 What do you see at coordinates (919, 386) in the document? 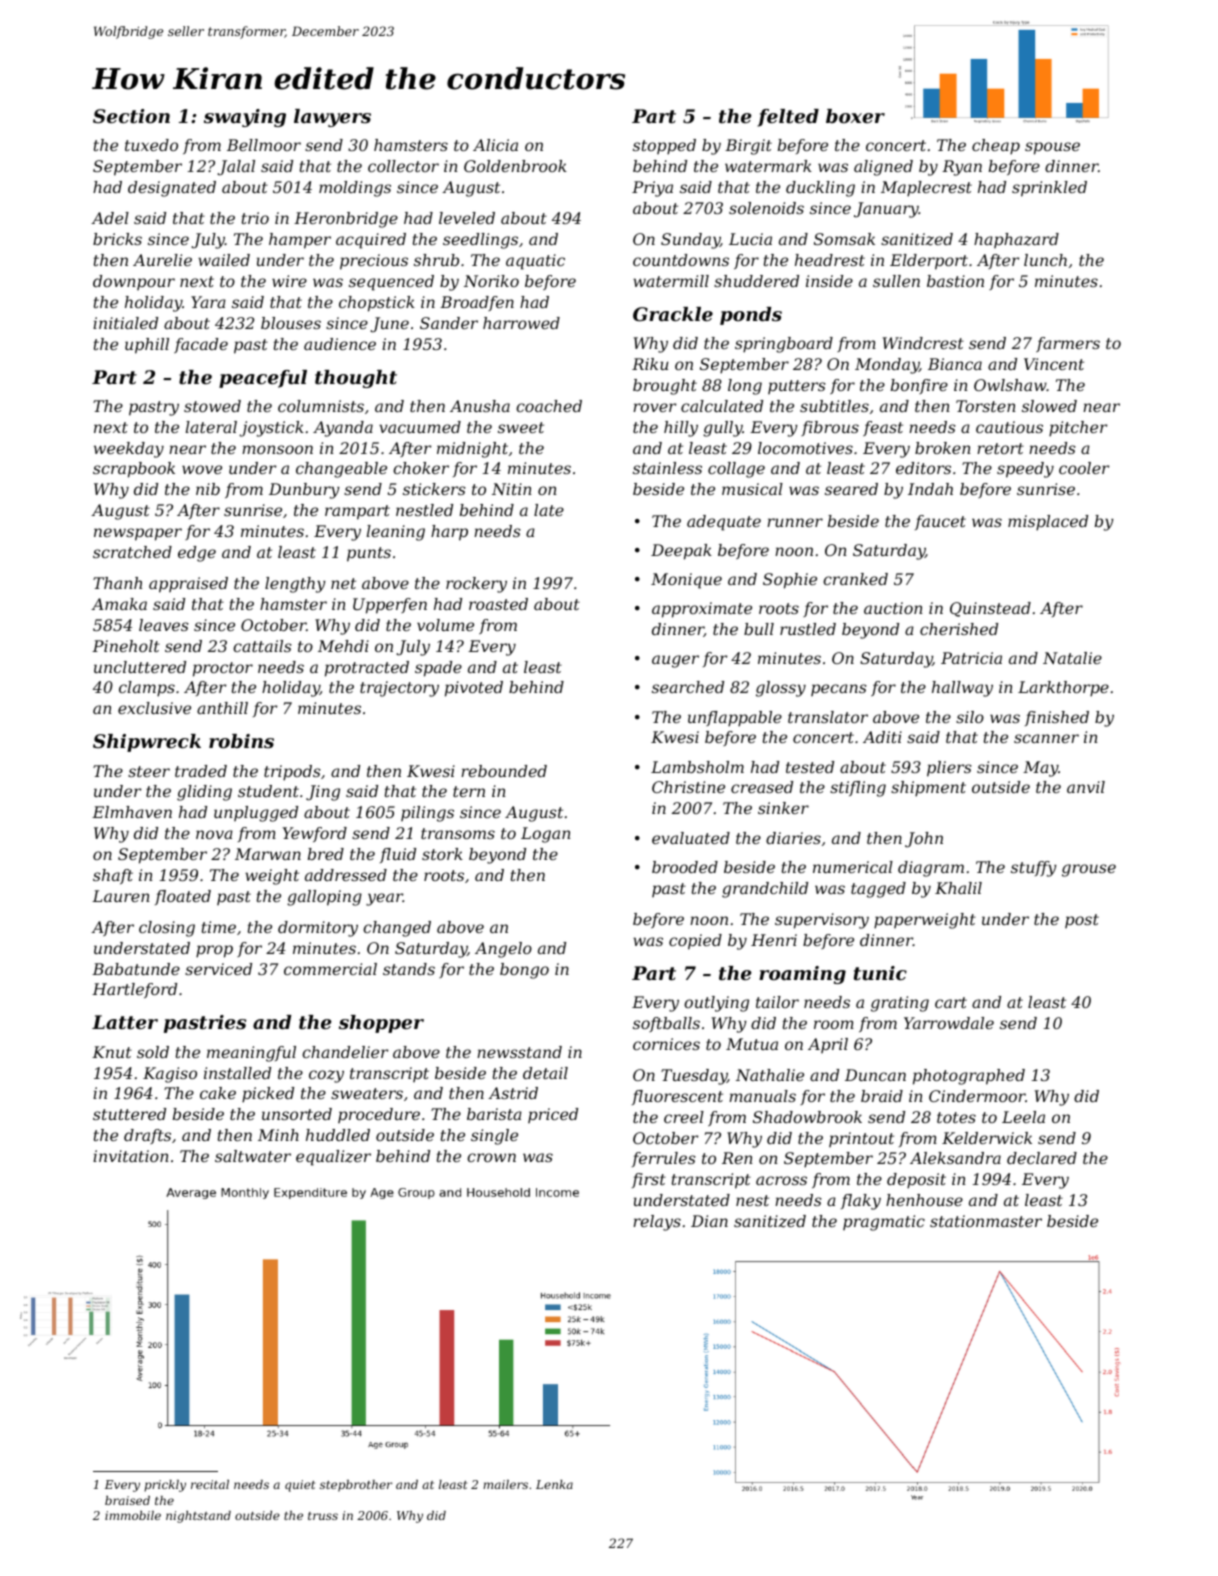
I see `bonfire` at bounding box center [919, 386].
